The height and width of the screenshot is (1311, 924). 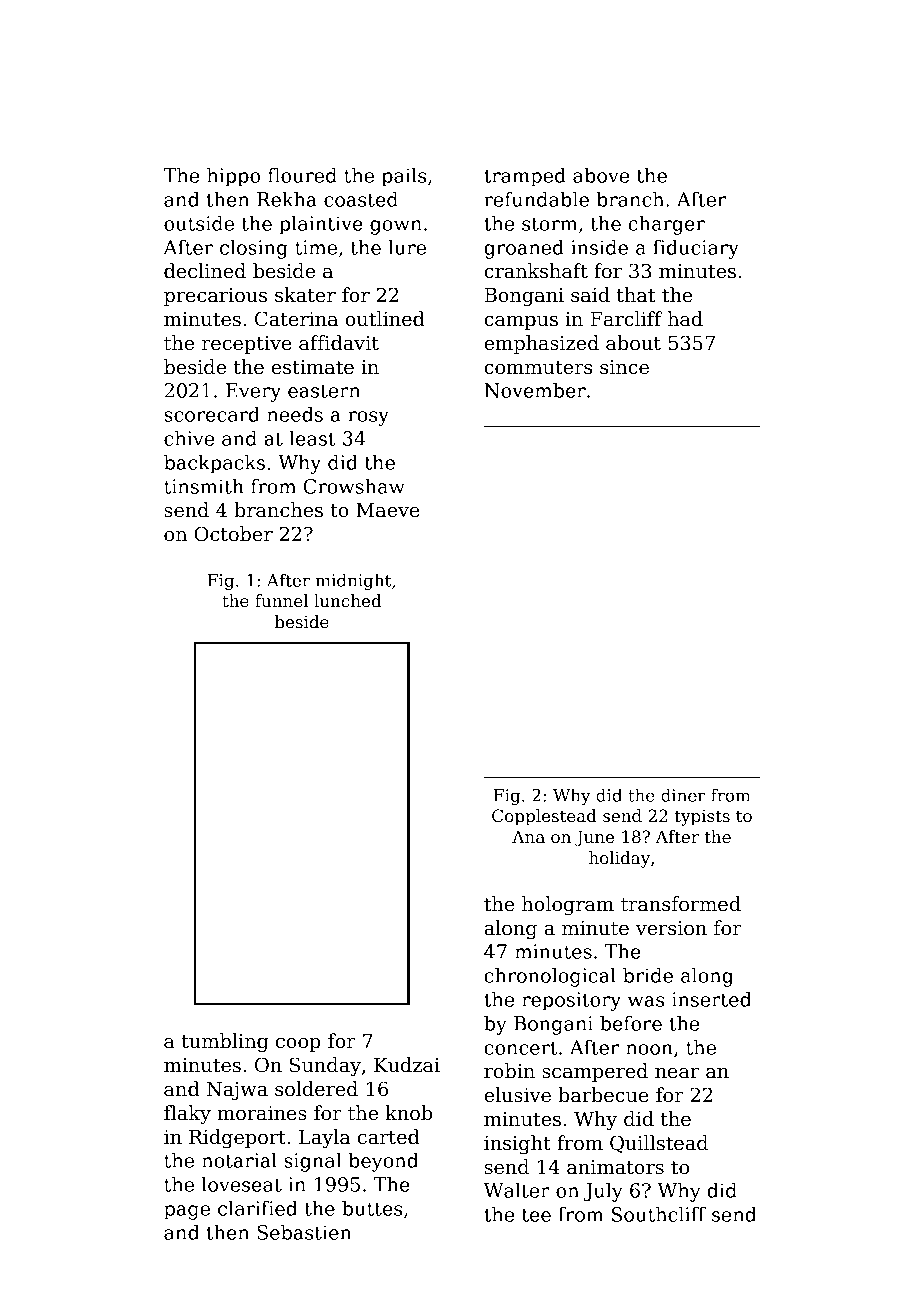 What do you see at coordinates (536, 1215) in the screenshot?
I see `tee` at bounding box center [536, 1215].
